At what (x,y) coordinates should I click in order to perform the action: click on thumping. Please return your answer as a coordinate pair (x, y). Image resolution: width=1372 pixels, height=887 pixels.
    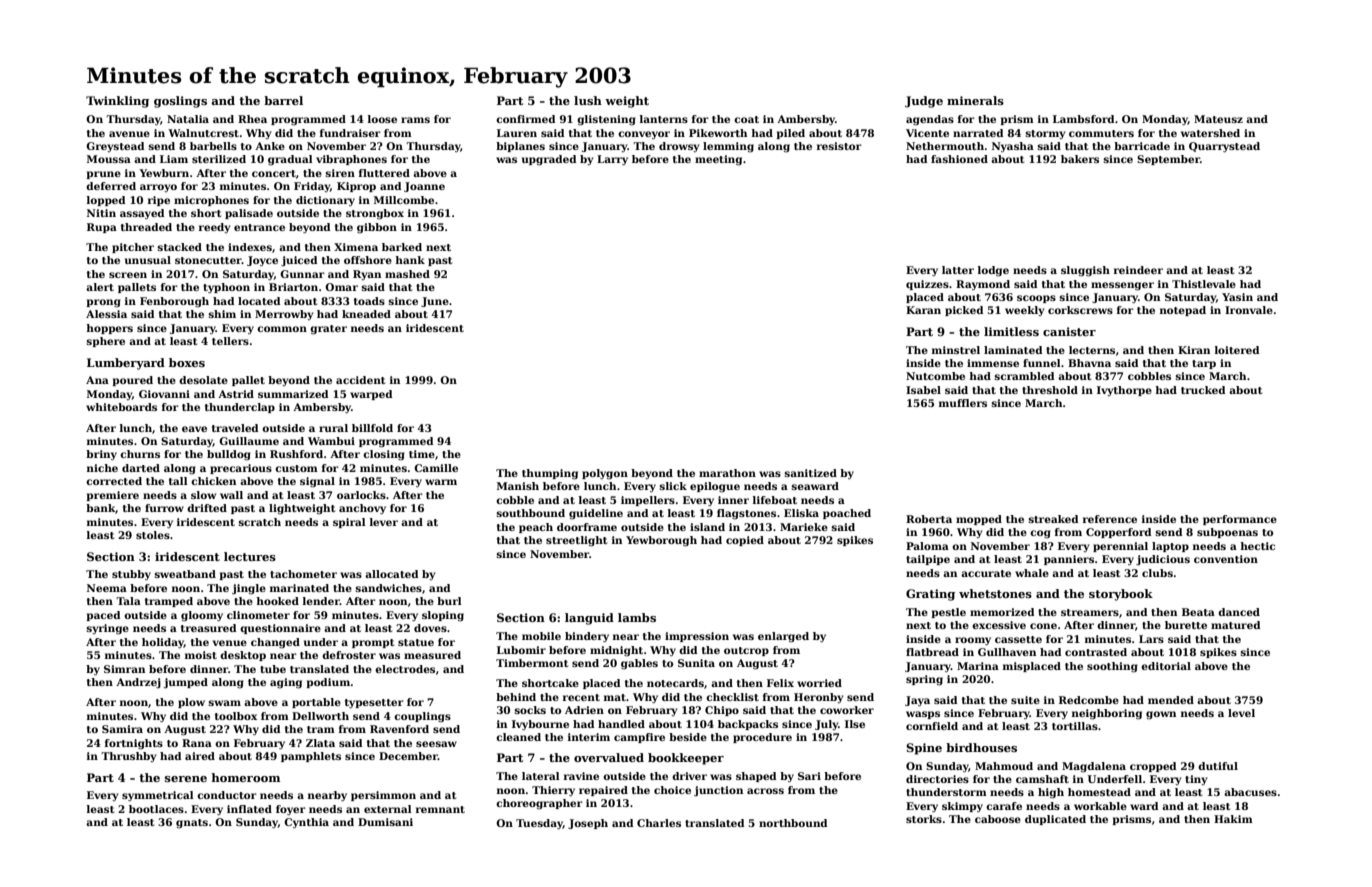
    Looking at the image, I should click on (550, 474).
